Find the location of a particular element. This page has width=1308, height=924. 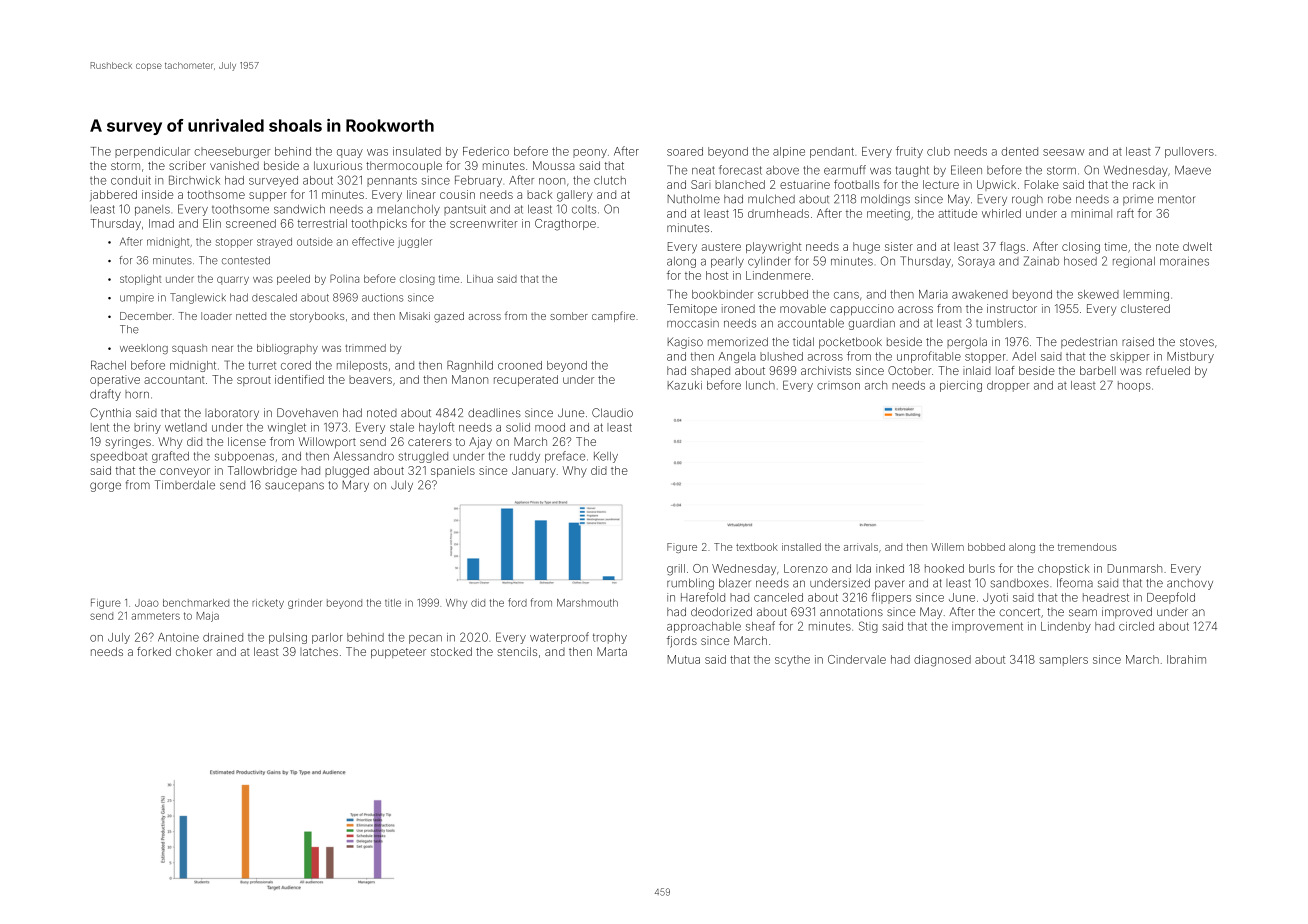

Claudio is located at coordinates (612, 412).
